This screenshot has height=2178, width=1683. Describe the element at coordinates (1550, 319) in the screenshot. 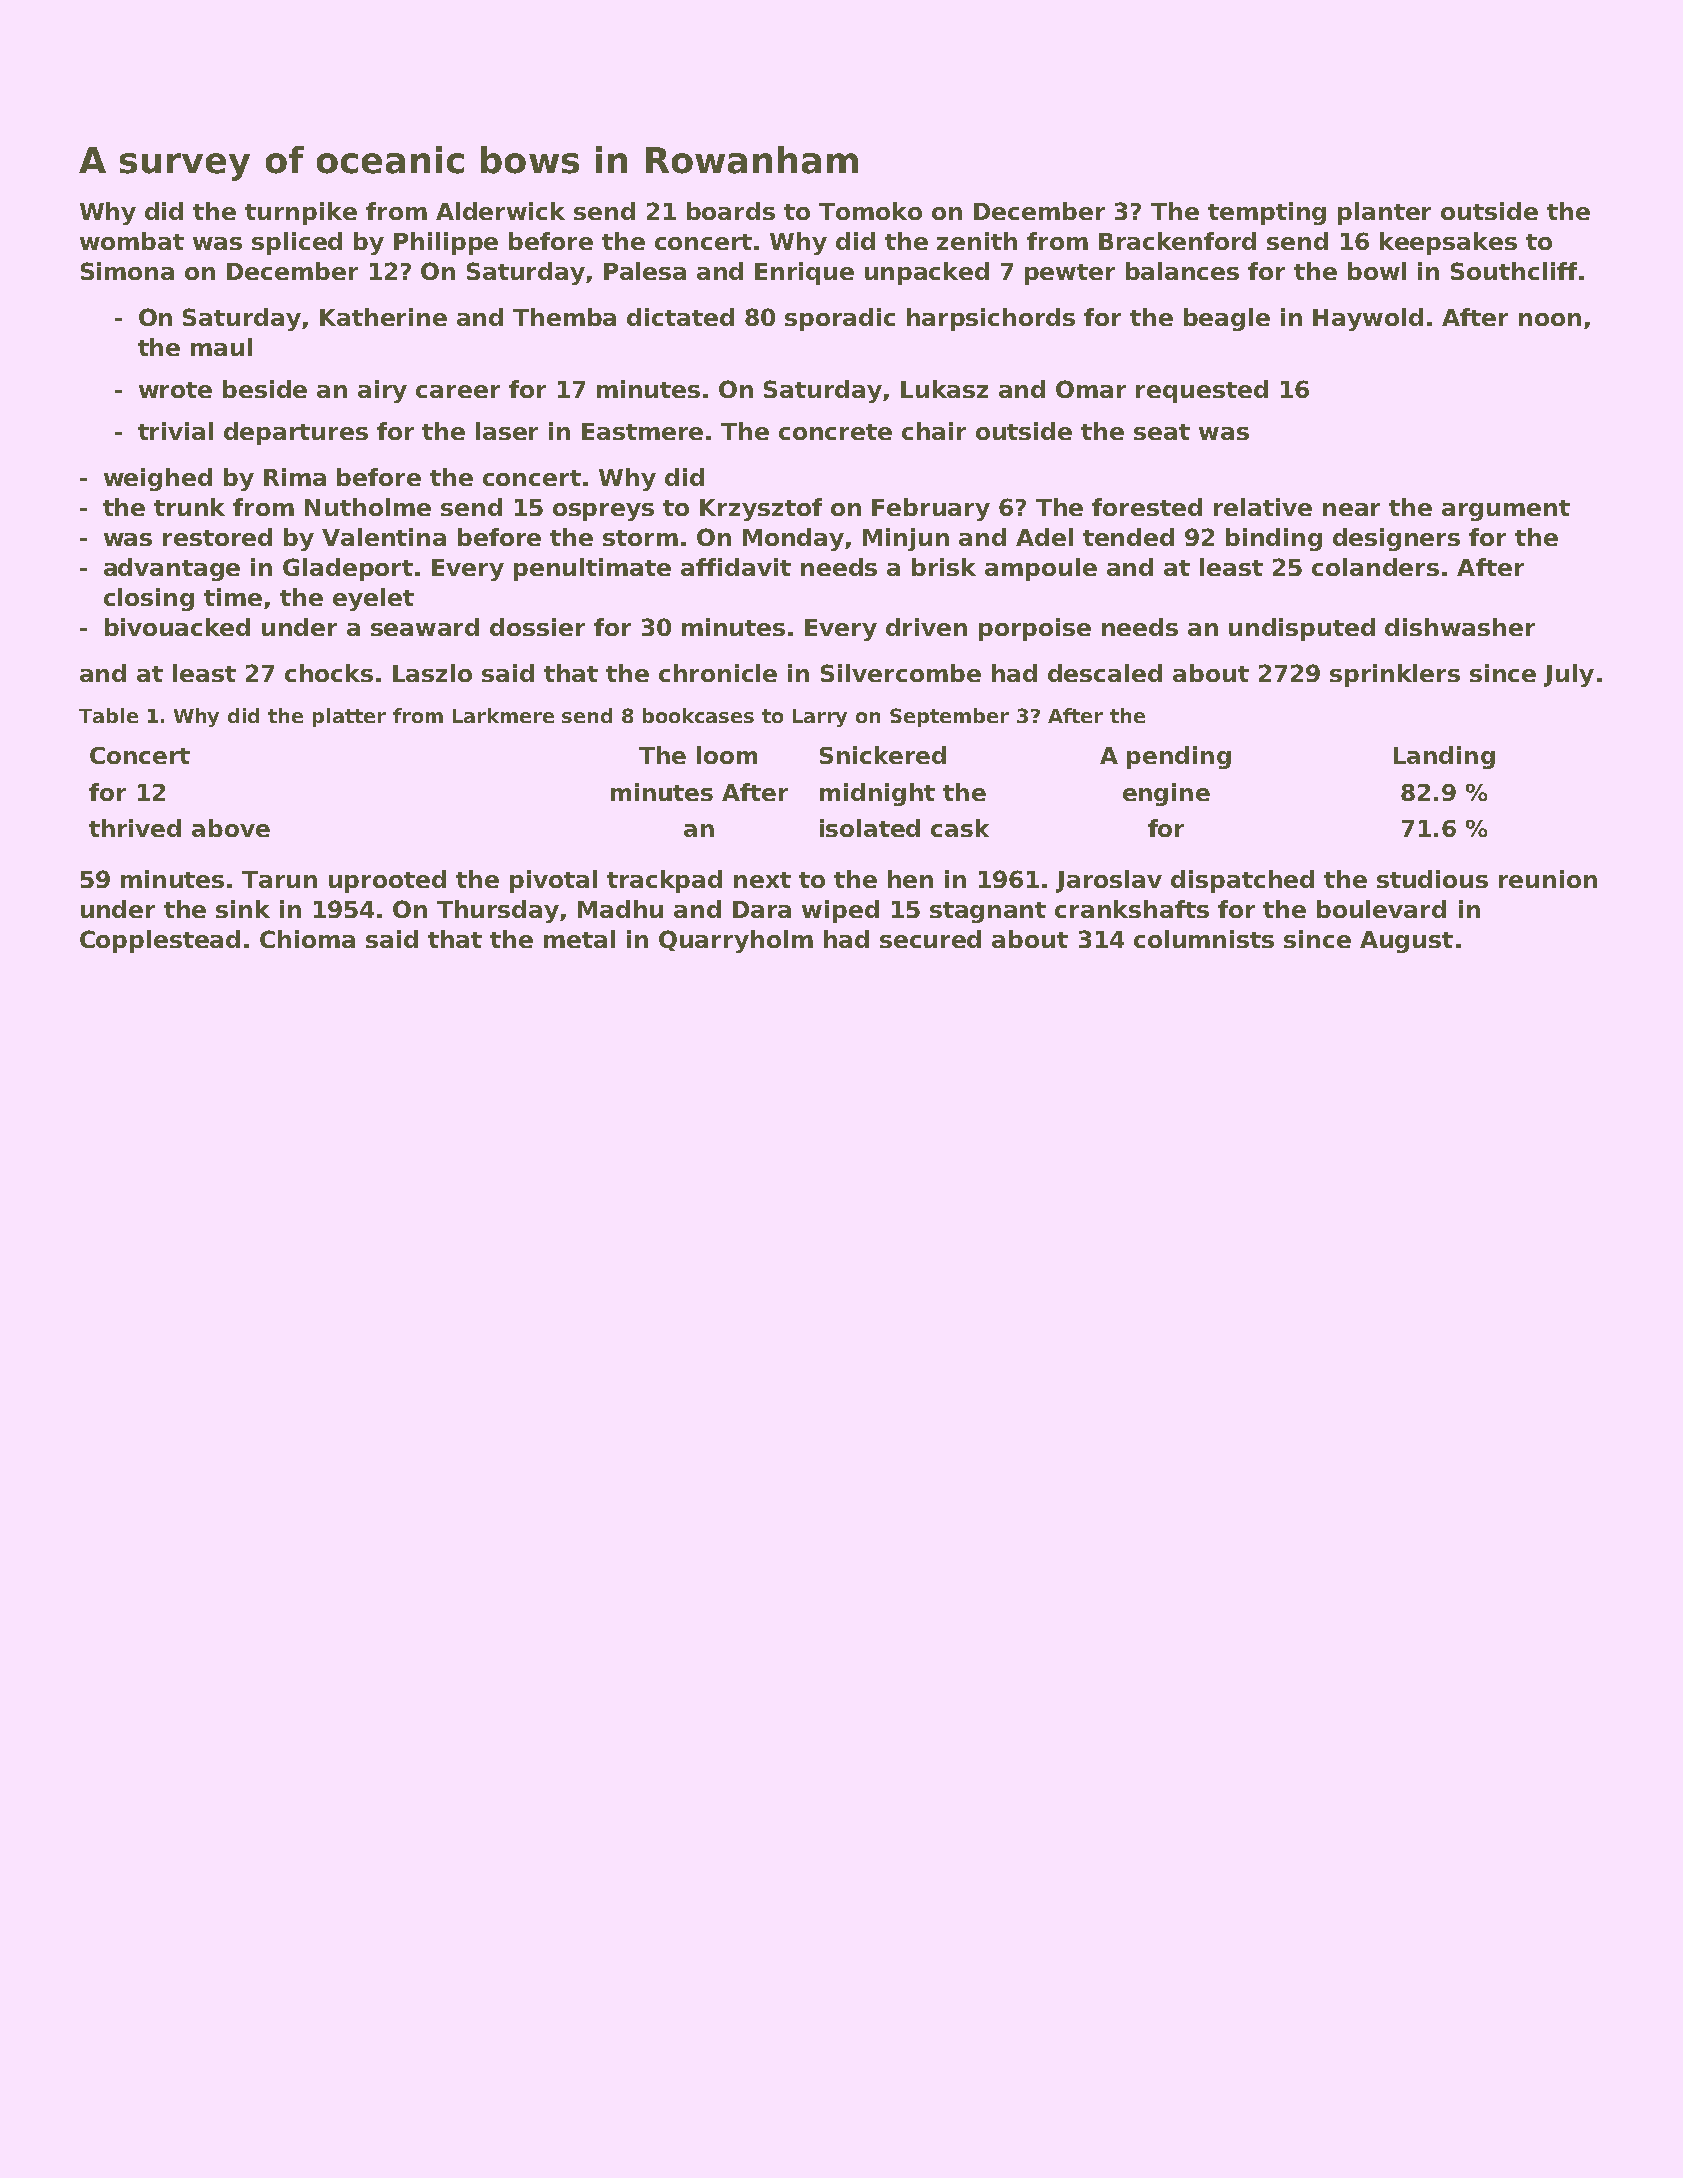

I see `noon` at that location.
